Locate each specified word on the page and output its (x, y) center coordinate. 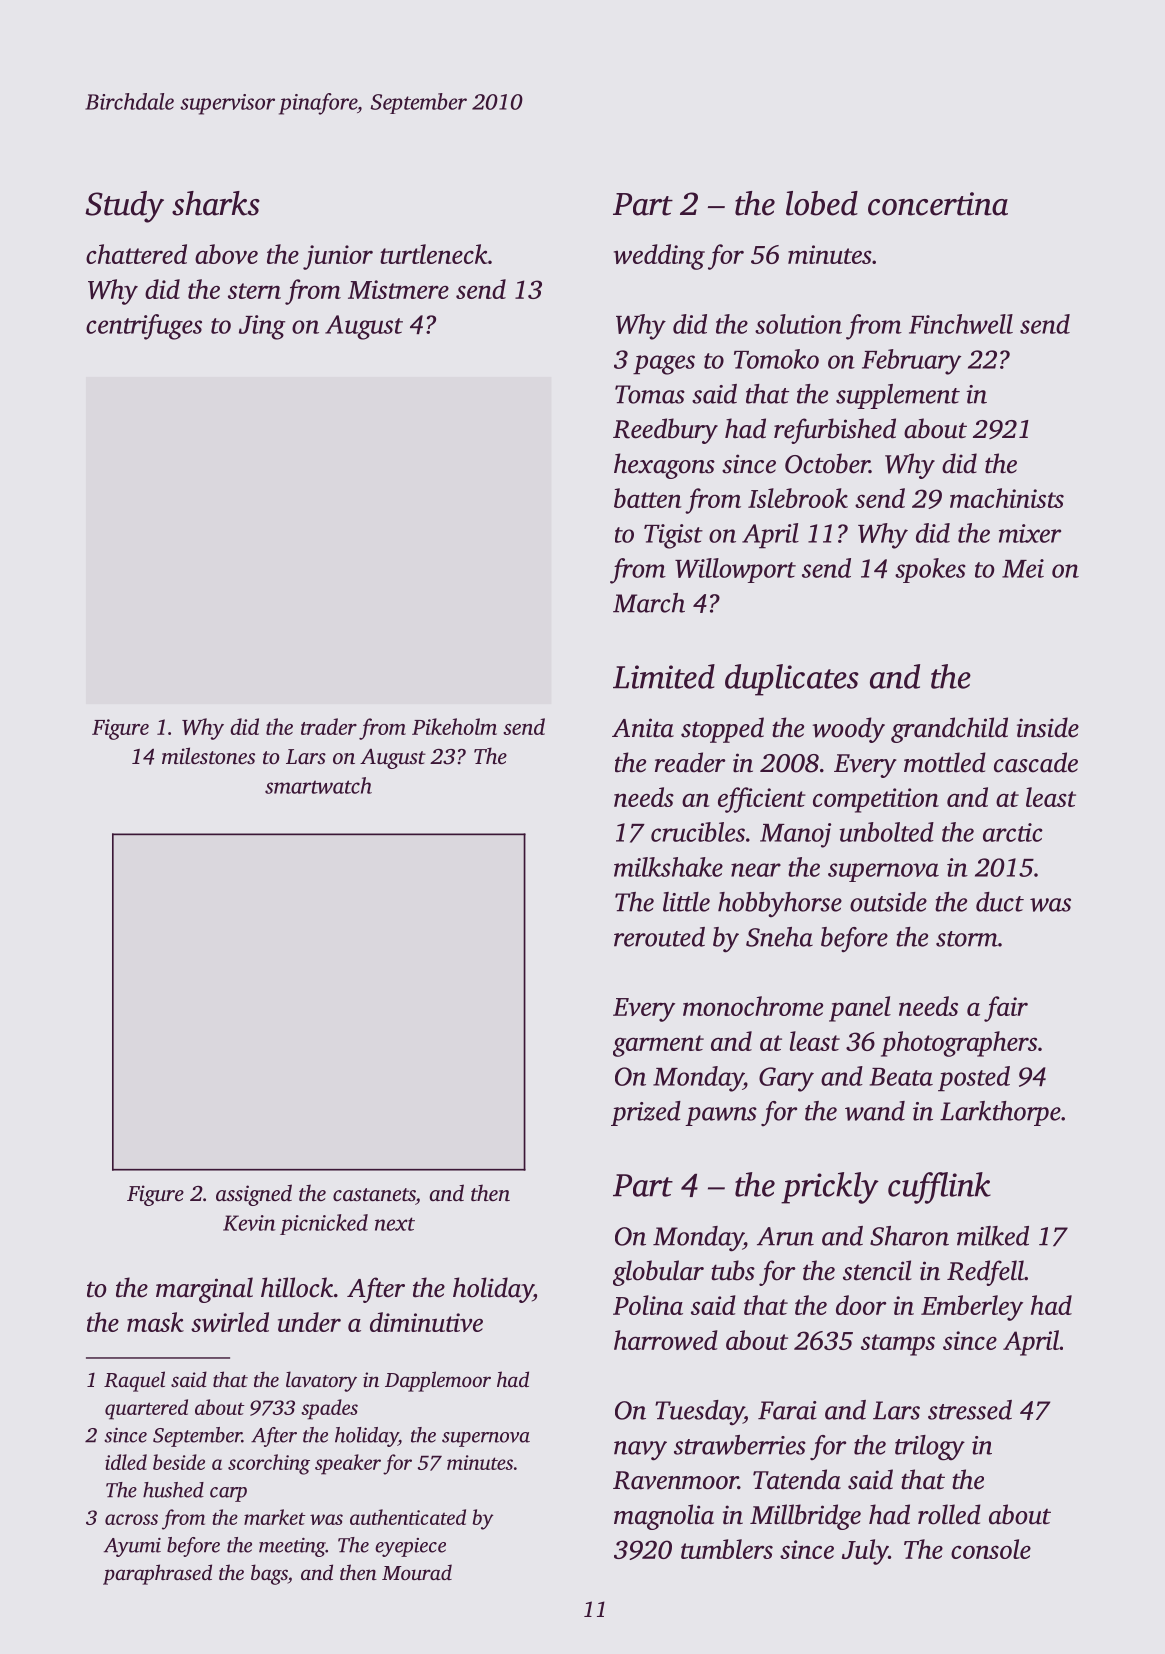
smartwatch (318, 785)
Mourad (417, 1572)
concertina (938, 204)
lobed (822, 203)
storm (967, 939)
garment (658, 1046)
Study (124, 207)
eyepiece (410, 1547)
